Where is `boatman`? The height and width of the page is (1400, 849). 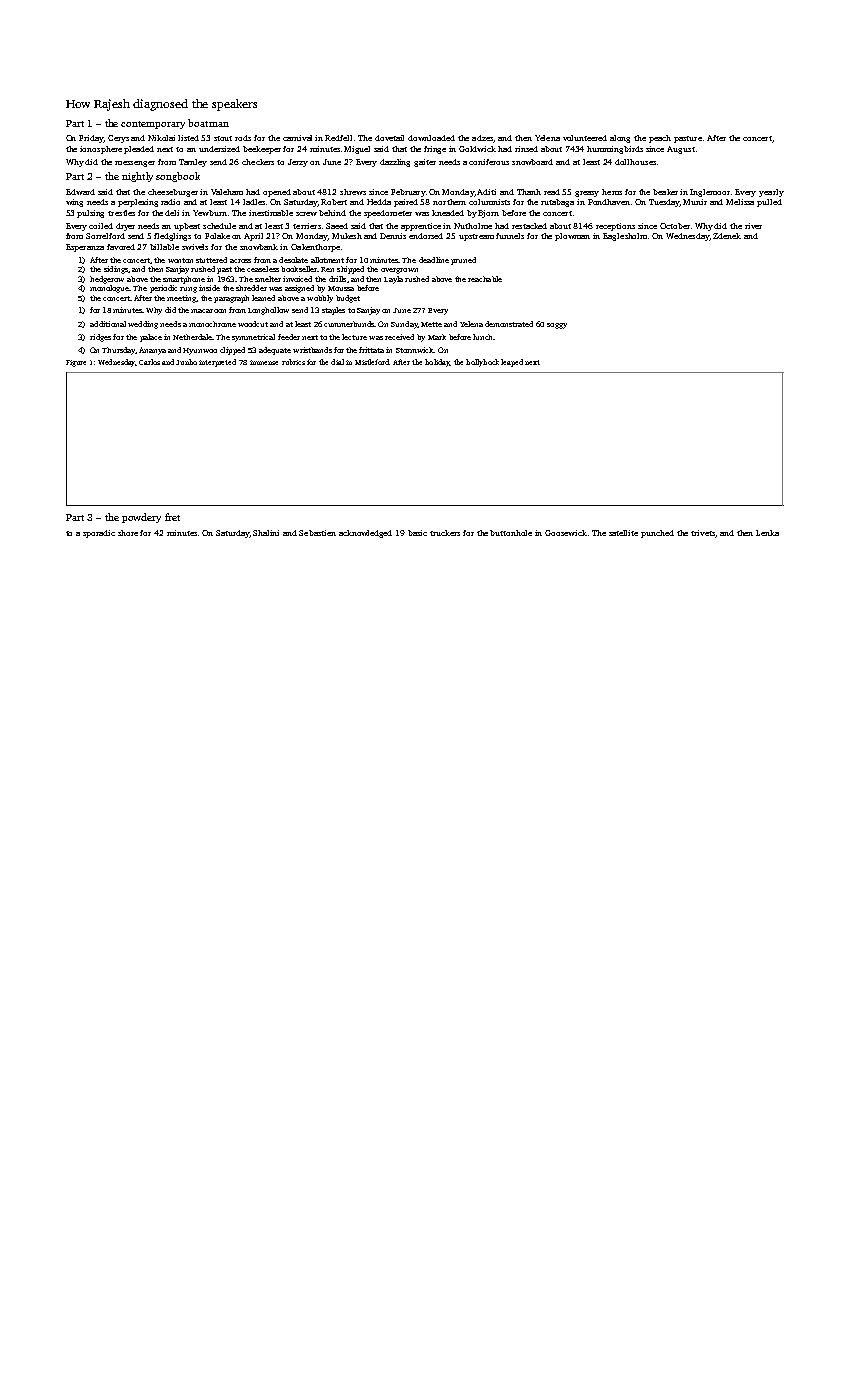
boatman is located at coordinates (208, 123).
